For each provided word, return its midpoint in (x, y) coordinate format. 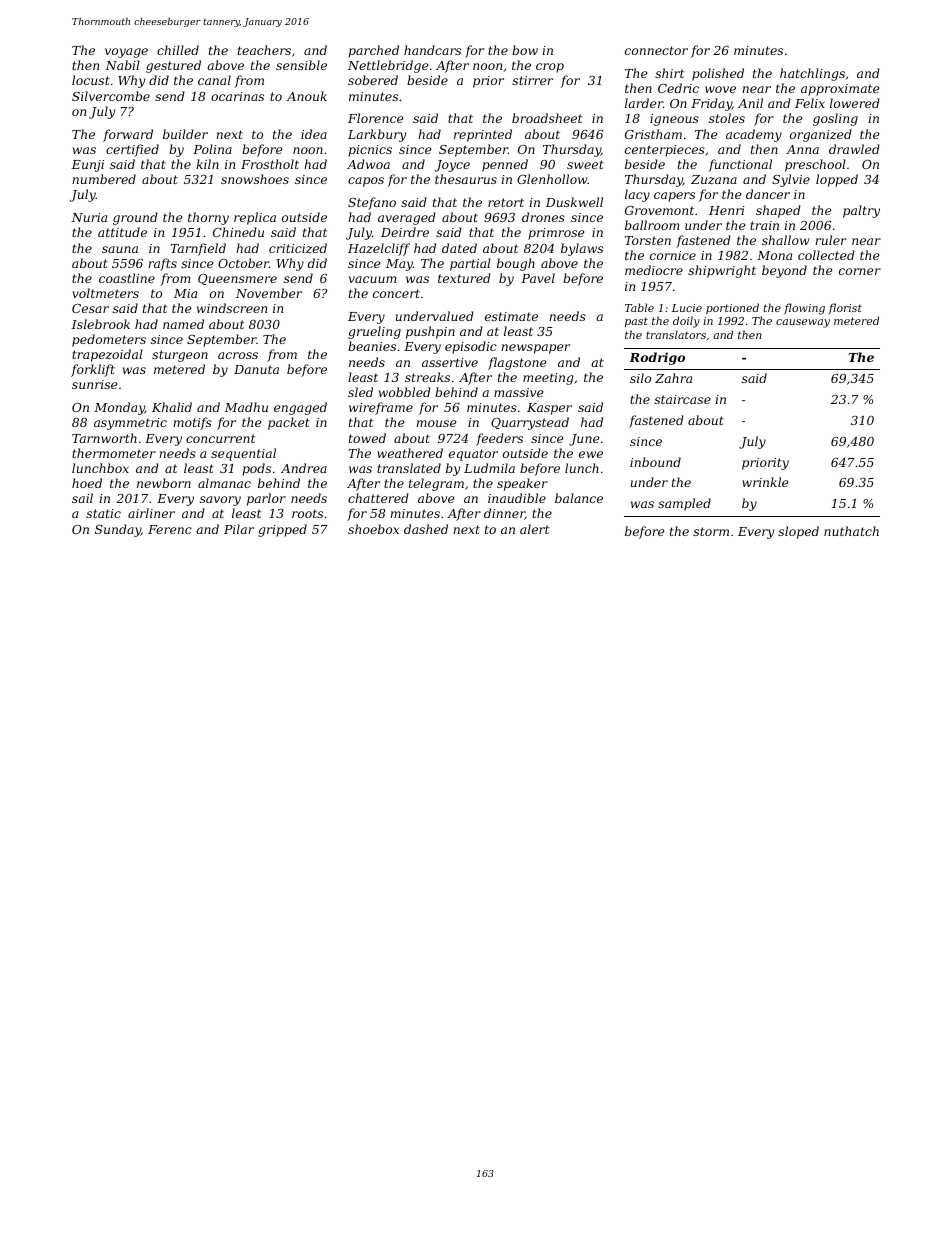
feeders (499, 439)
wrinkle (765, 482)
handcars (432, 50)
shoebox (373, 529)
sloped (798, 532)
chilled (178, 50)
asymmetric (130, 424)
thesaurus (466, 179)
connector (656, 50)
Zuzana (714, 179)
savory (220, 501)
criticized (298, 248)
